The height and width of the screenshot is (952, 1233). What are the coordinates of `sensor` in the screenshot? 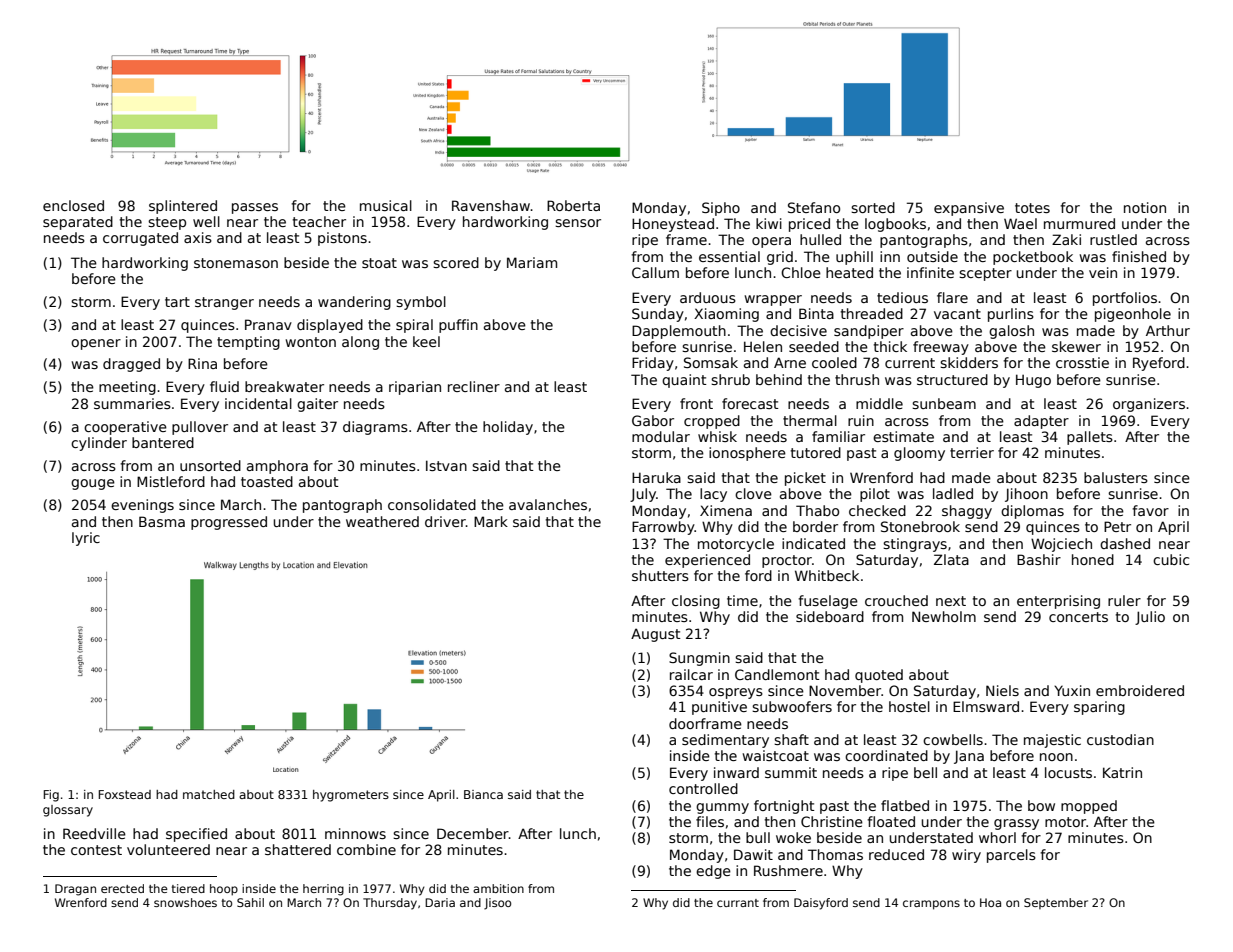 It's located at (578, 223).
